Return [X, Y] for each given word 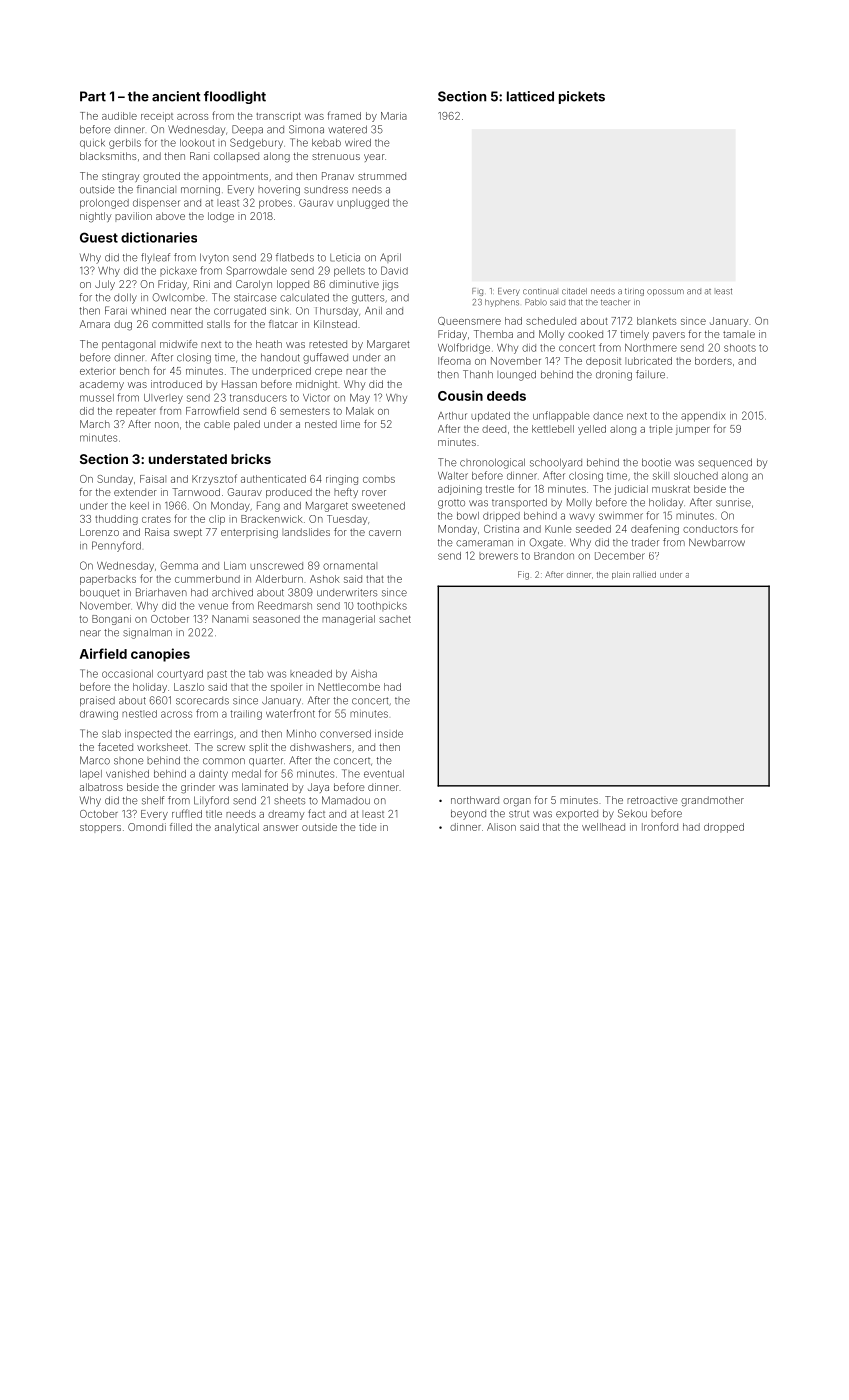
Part [93, 96]
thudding [116, 520]
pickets [582, 97]
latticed [530, 96]
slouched [696, 476]
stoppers [100, 828]
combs [379, 479]
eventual [384, 774]
